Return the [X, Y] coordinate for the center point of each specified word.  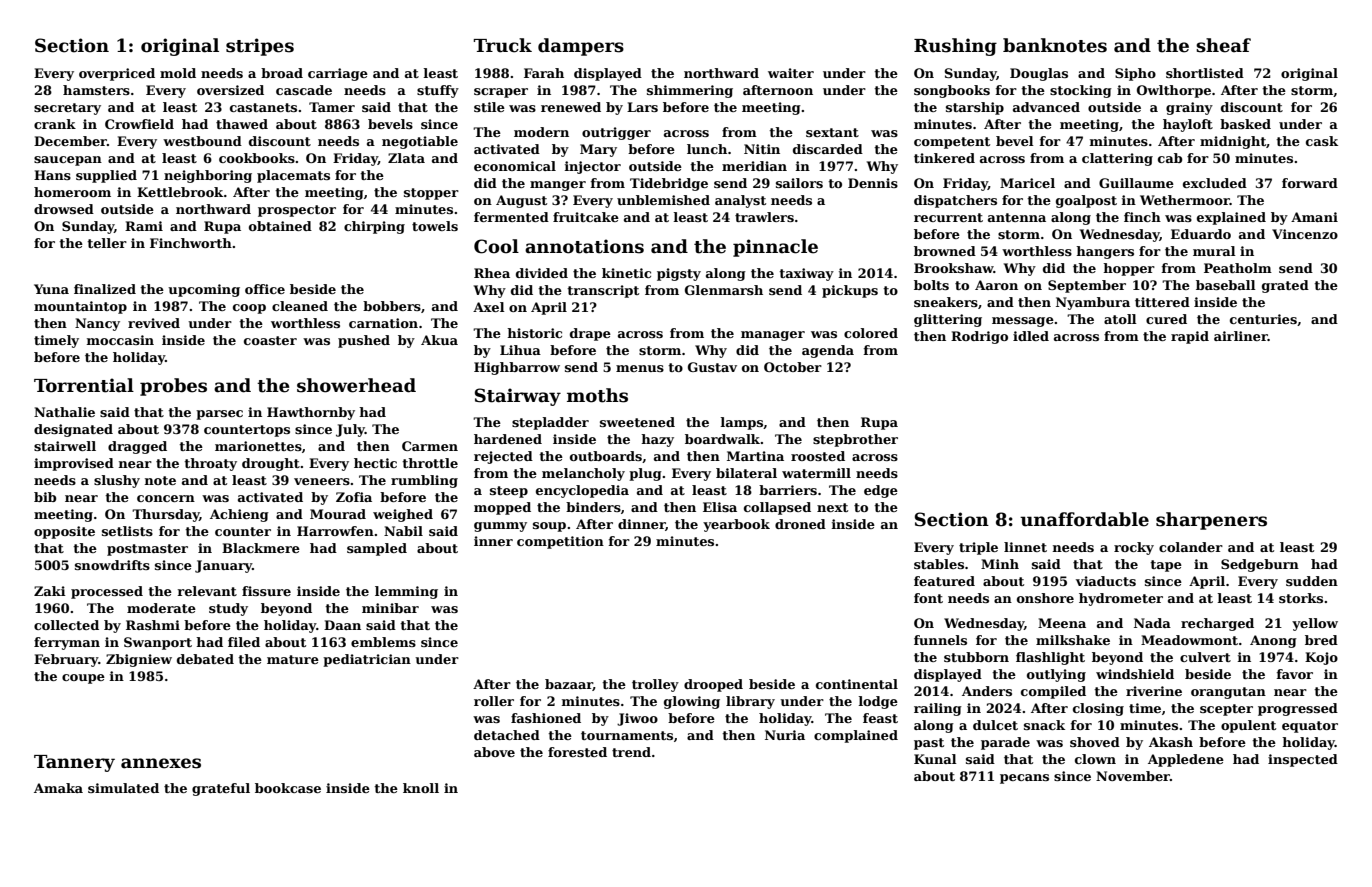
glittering [948, 320]
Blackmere [261, 548]
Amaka [58, 788]
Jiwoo [637, 719]
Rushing [955, 47]
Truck [503, 45]
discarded [828, 149]
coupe [83, 679]
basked [1245, 124]
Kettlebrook [180, 192]
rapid [1190, 337]
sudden [1312, 581]
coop [249, 309]
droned [800, 524]
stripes [260, 47]
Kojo [1321, 658]
